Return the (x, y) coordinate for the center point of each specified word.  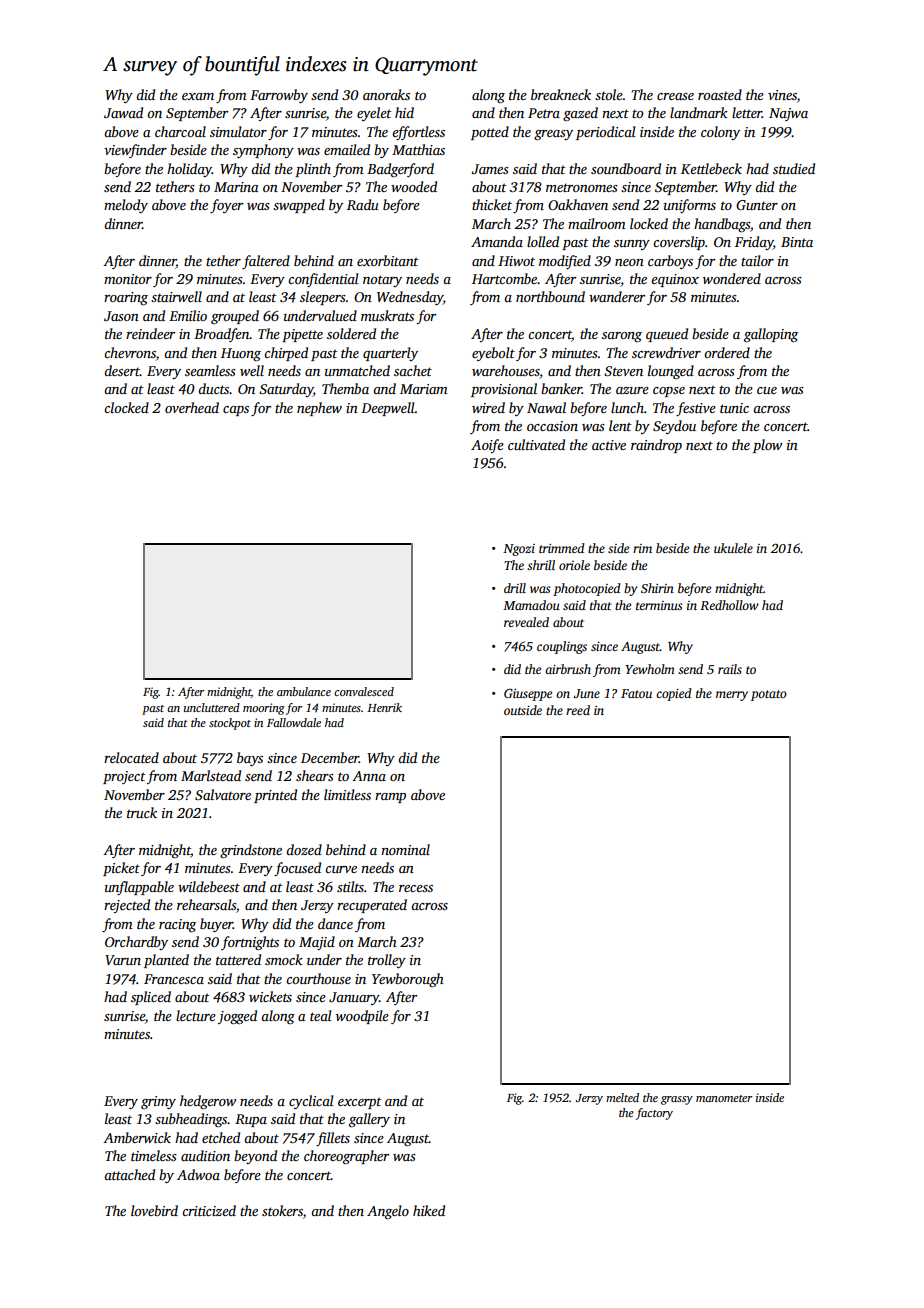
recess (416, 888)
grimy (158, 1102)
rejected (127, 906)
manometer (724, 1098)
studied (794, 168)
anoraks (386, 94)
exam (198, 96)
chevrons (130, 352)
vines (782, 95)
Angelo (388, 1212)
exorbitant (388, 260)
